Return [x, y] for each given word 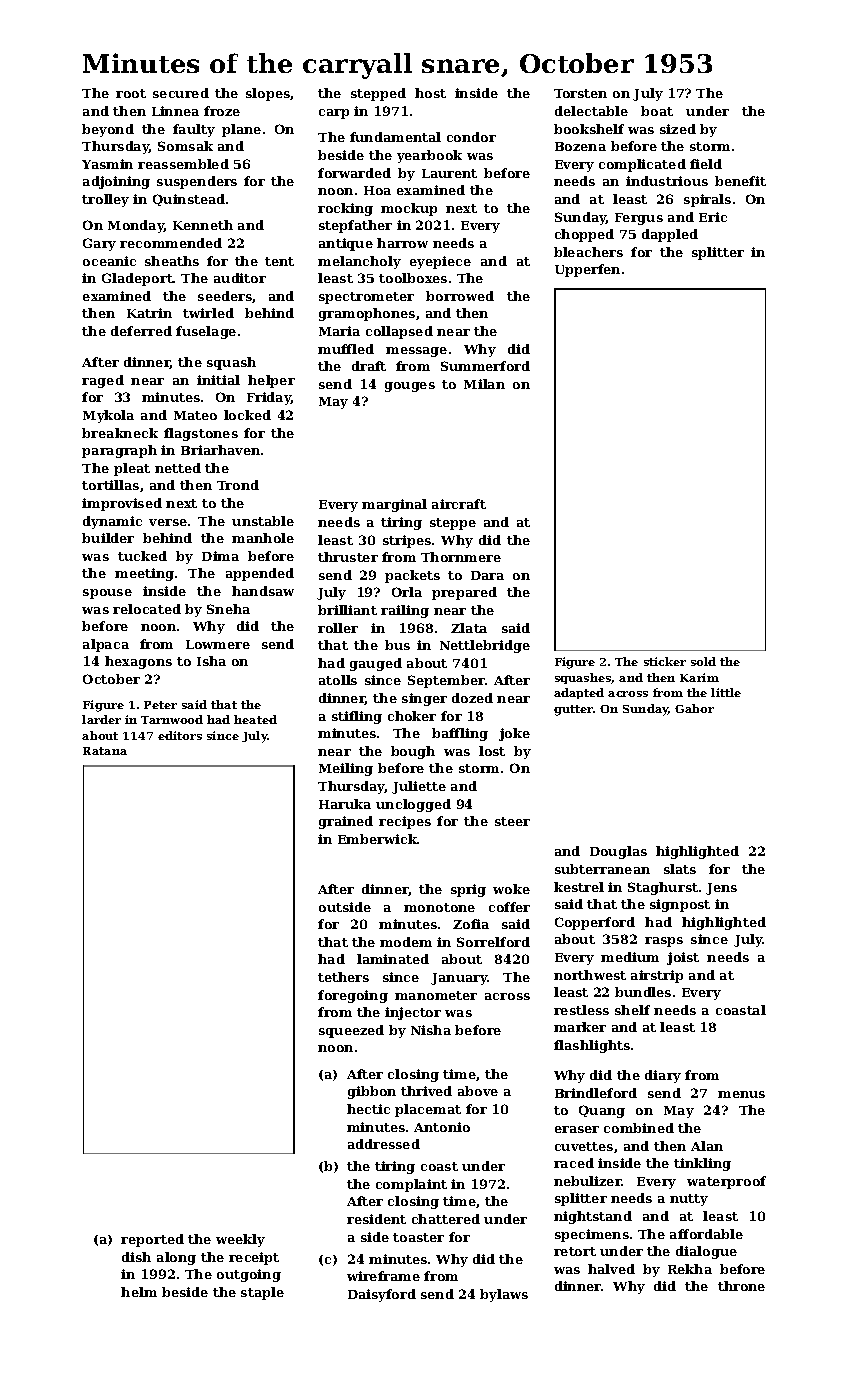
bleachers [588, 252]
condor [471, 137]
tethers [343, 977]
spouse [107, 594]
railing [405, 611]
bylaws [504, 1295]
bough [413, 752]
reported [152, 1240]
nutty [689, 1200]
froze [222, 111]
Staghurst [663, 888]
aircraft [459, 504]
